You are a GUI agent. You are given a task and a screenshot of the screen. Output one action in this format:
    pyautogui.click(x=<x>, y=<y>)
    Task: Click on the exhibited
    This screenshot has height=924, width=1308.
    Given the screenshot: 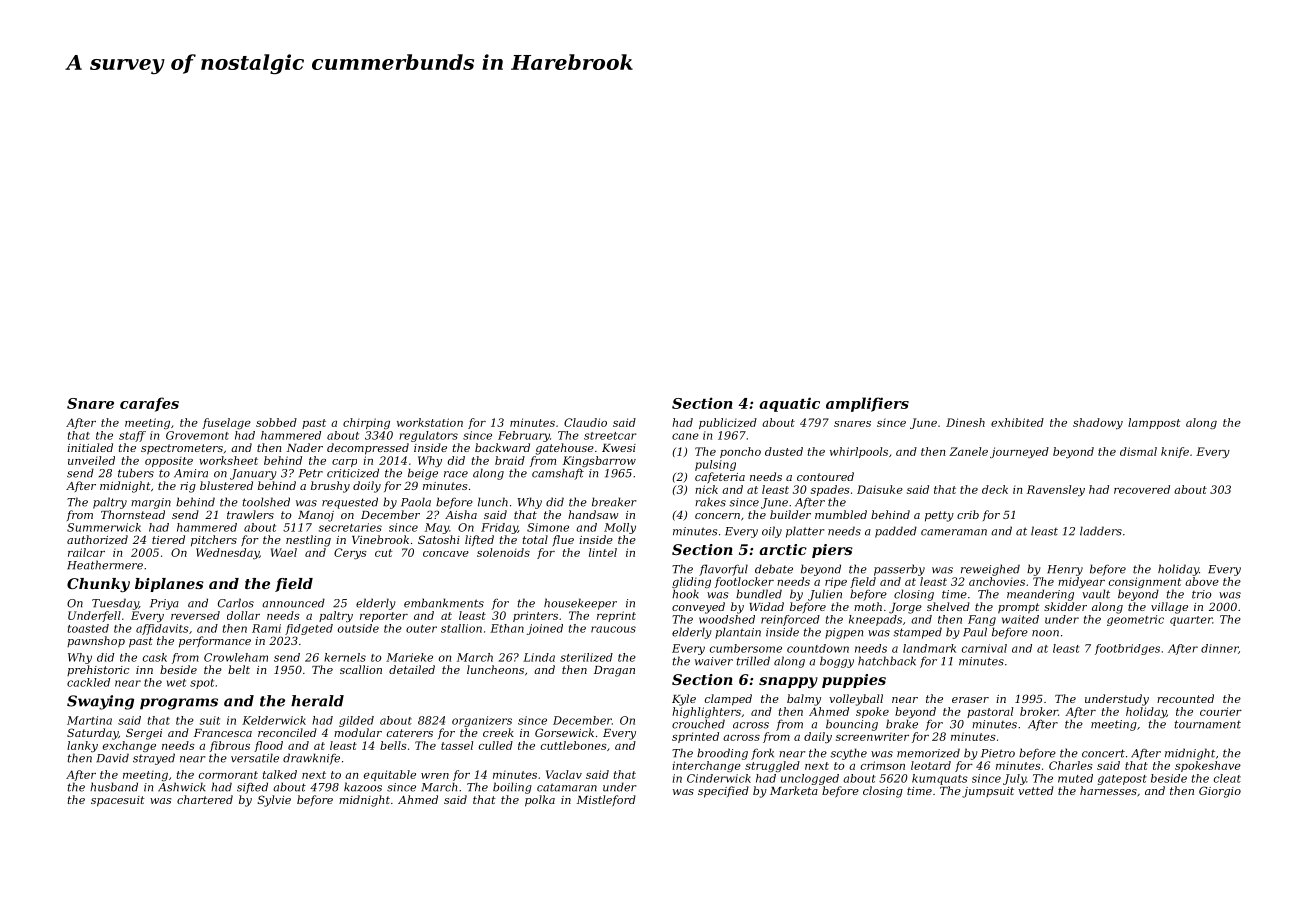 What is the action you would take?
    pyautogui.click(x=1017, y=422)
